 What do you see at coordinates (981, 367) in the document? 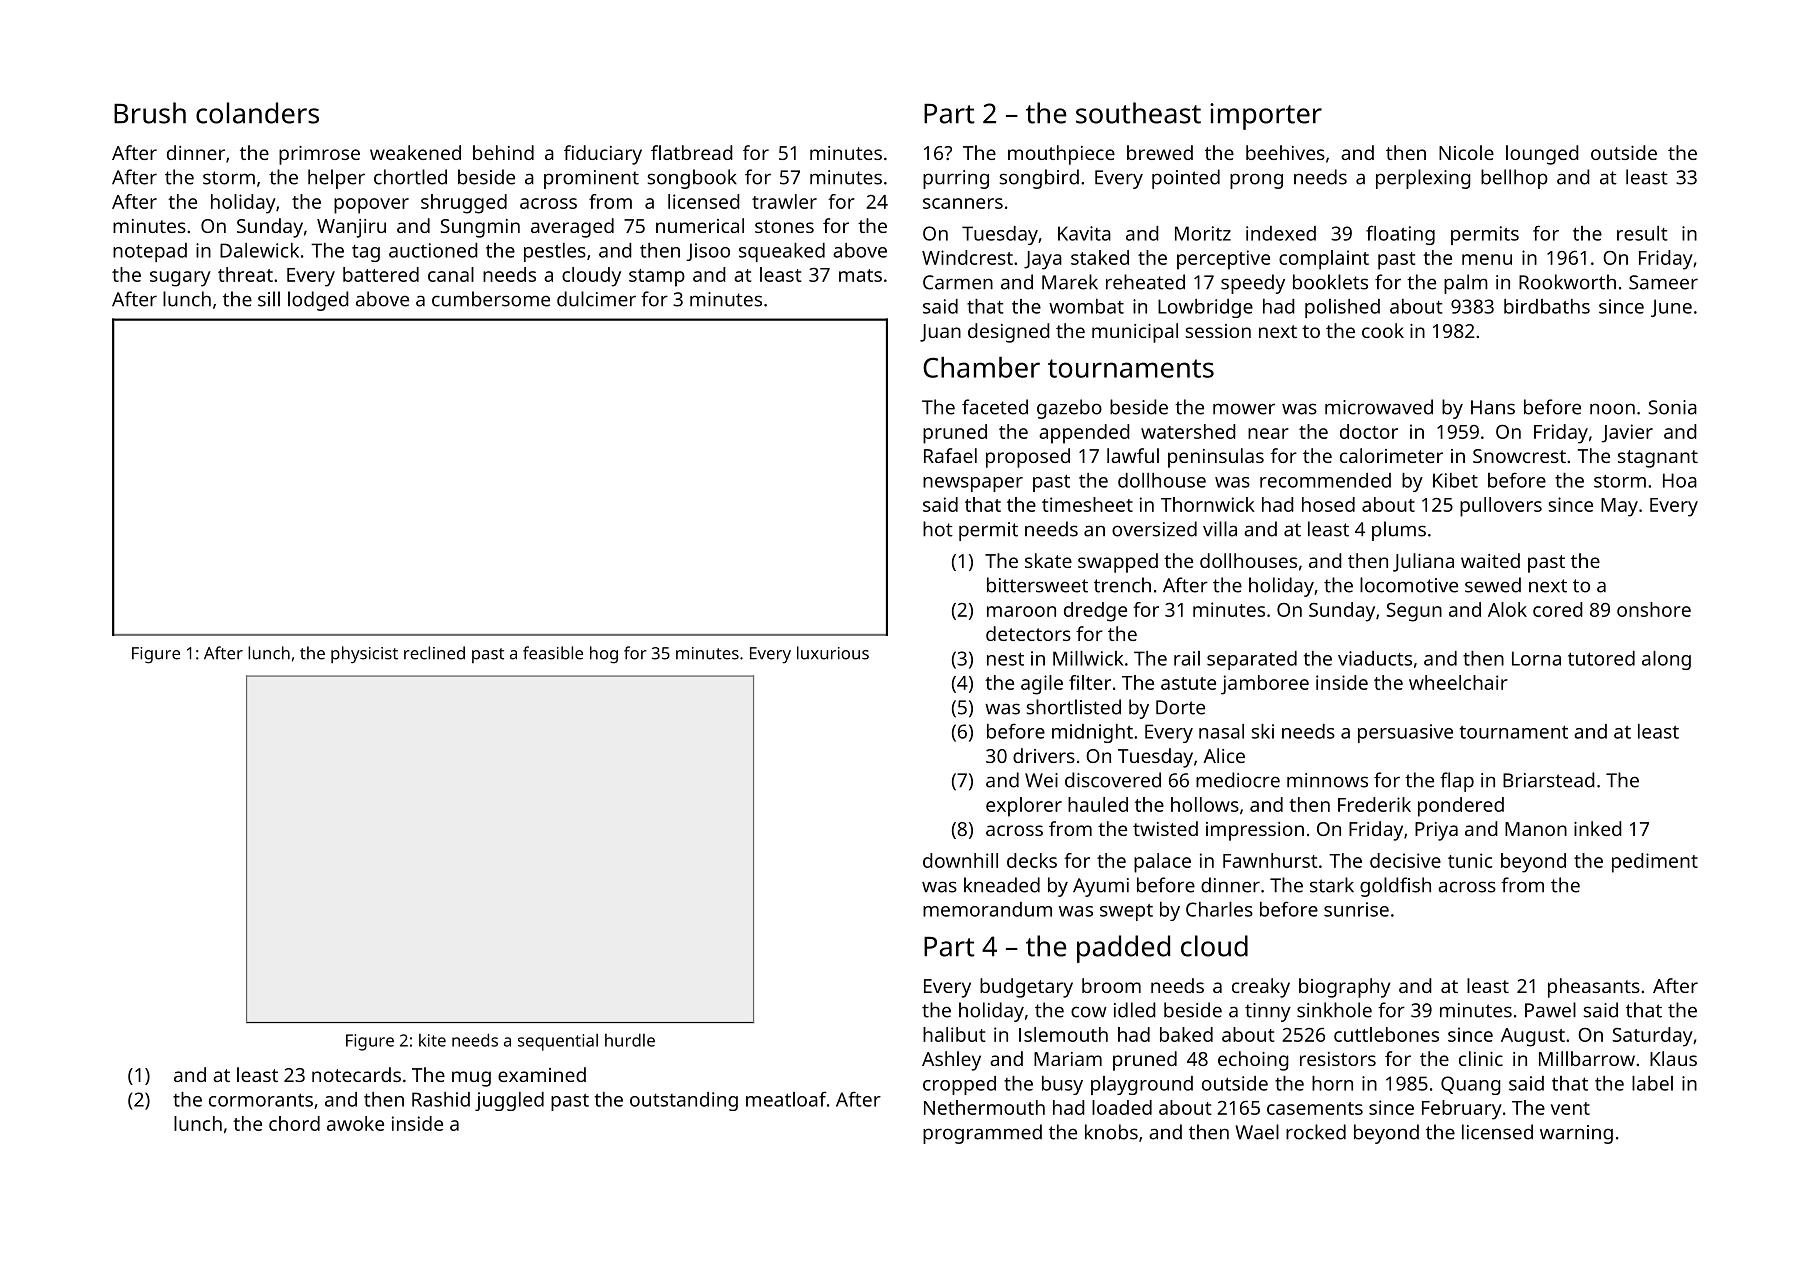
I see `Chamber` at bounding box center [981, 367].
